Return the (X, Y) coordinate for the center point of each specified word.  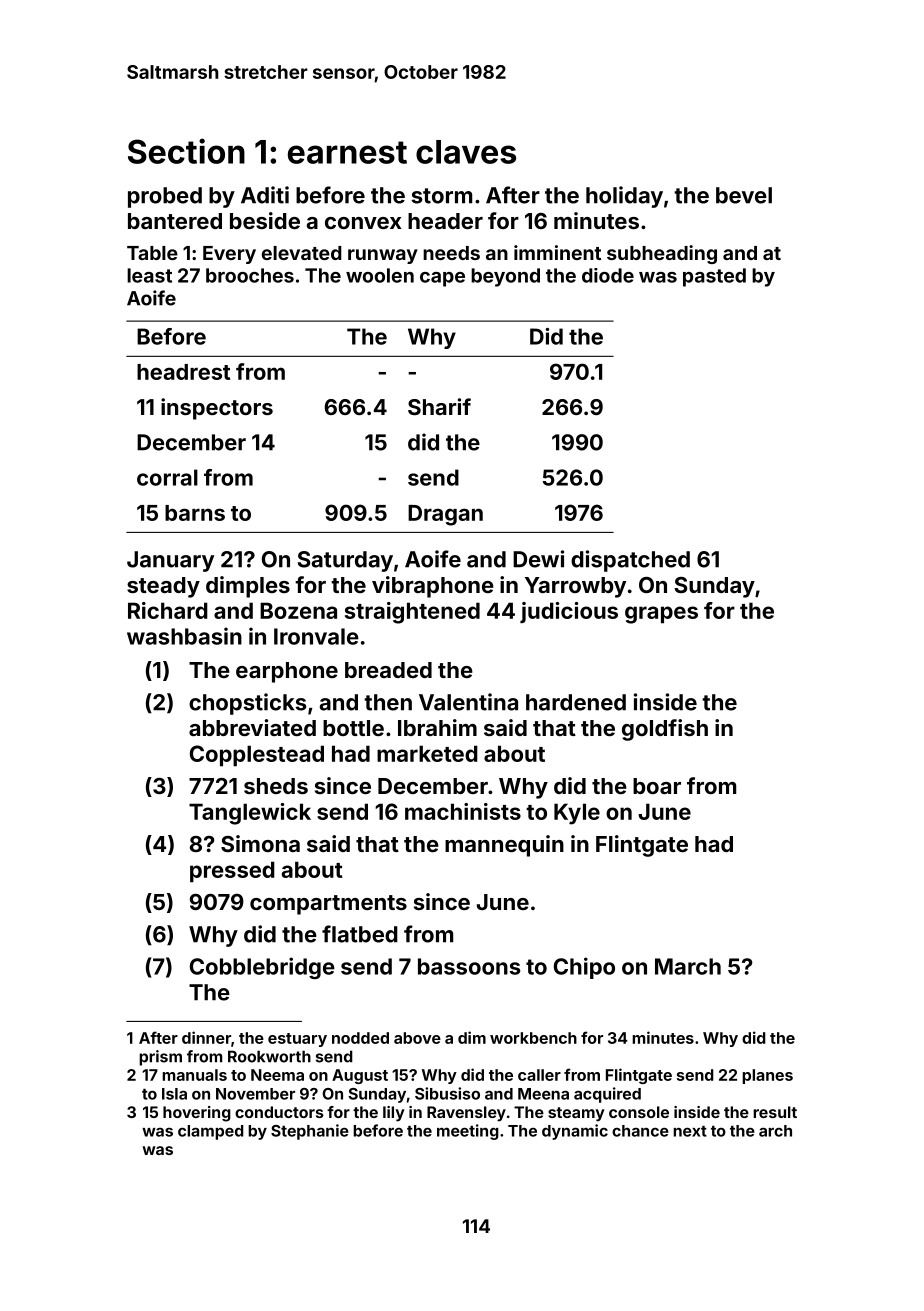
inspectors (217, 409)
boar (657, 786)
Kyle (577, 814)
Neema (277, 1075)
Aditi (265, 195)
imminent (557, 252)
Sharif (439, 406)
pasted (714, 277)
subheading (662, 254)
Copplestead (257, 756)
